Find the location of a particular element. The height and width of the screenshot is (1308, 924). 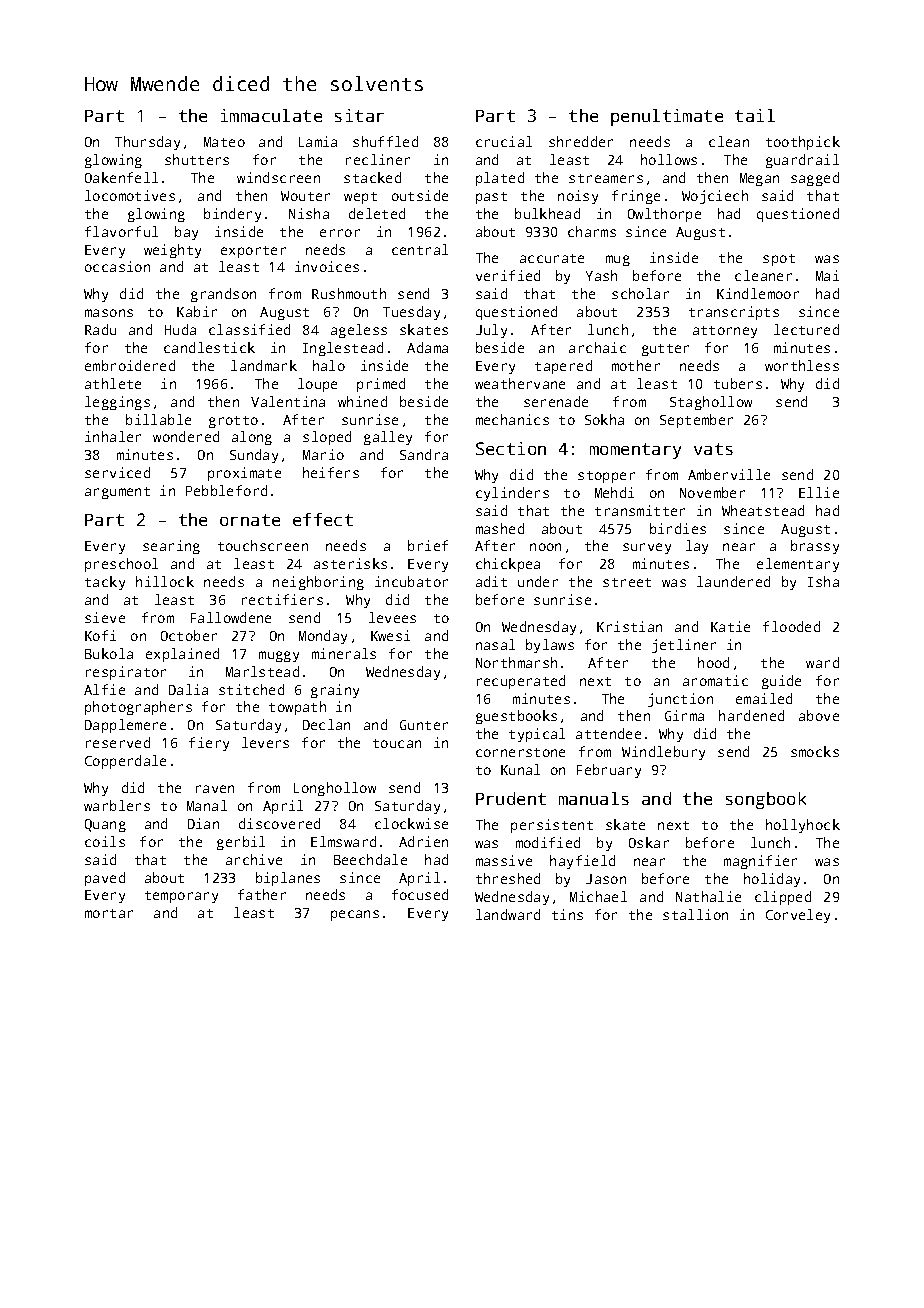

embroidered is located at coordinates (130, 365).
